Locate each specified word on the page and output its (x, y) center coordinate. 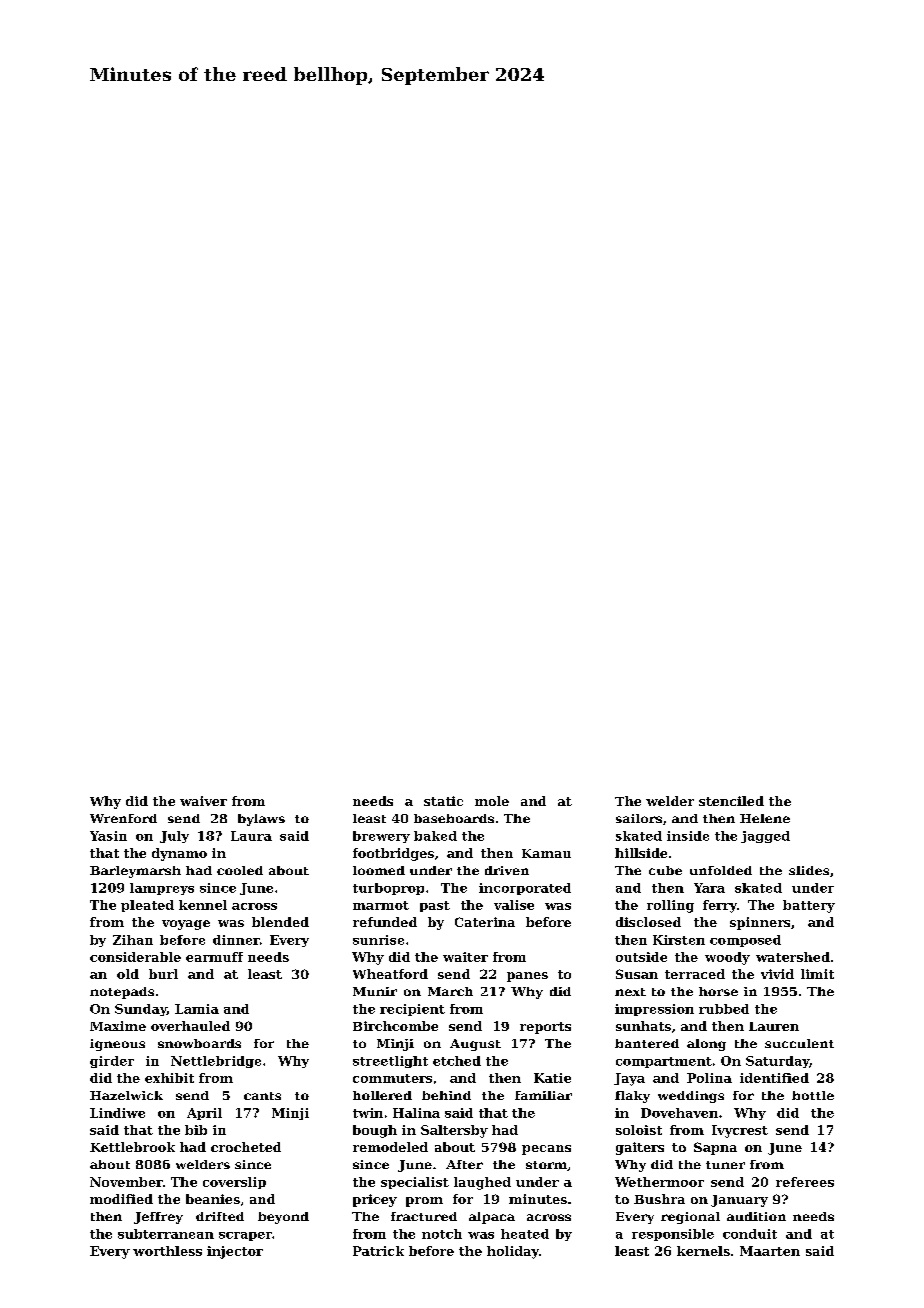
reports (545, 1028)
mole (492, 801)
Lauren (774, 1026)
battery (809, 906)
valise (514, 905)
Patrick (378, 1251)
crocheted (246, 1147)
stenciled (731, 801)
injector (235, 1252)
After (464, 1164)
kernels (703, 1251)
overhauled (190, 1026)
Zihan (133, 940)
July (174, 837)
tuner (725, 1165)
